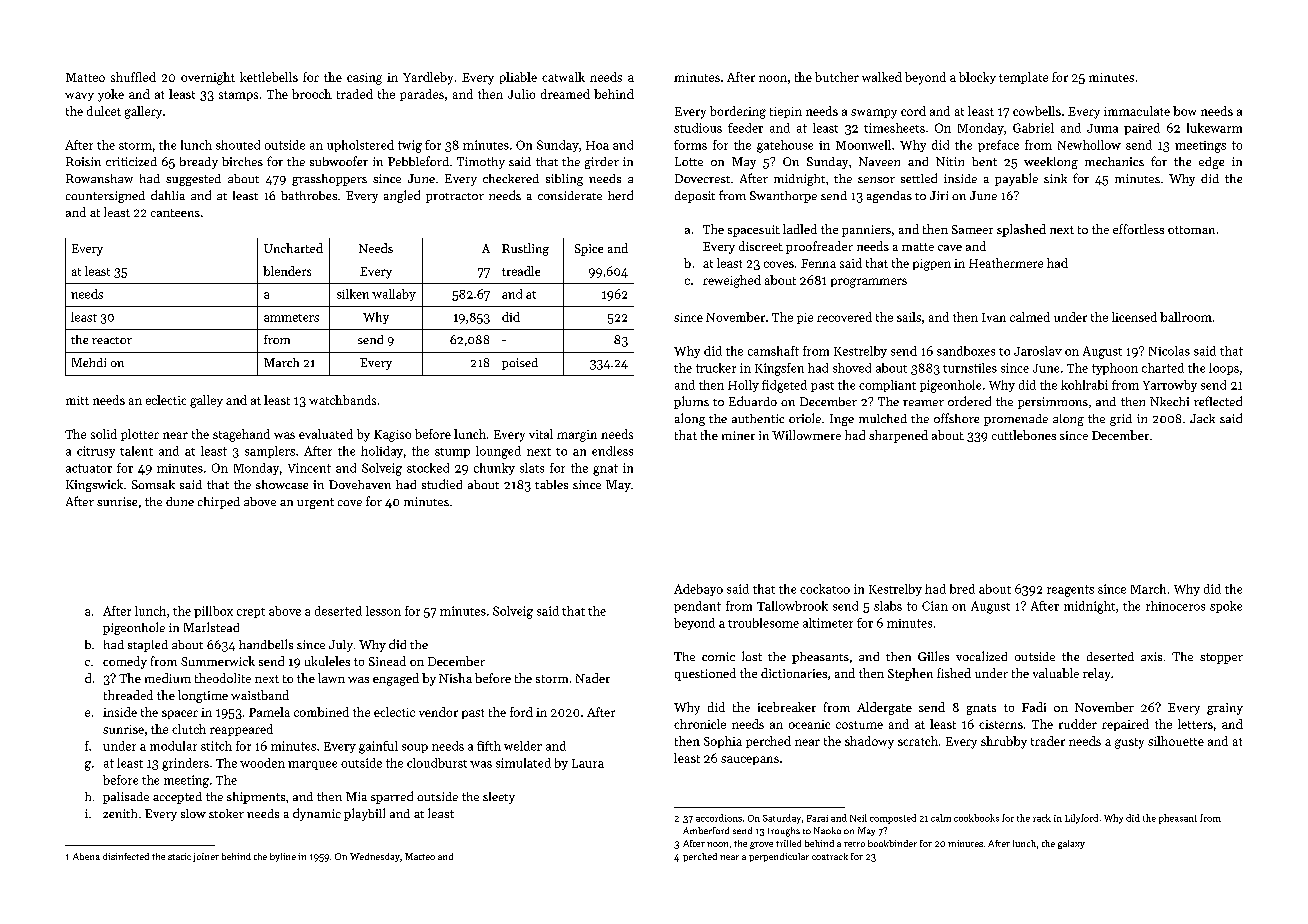 The height and width of the screenshot is (924, 1308). Describe the element at coordinates (779, 857) in the screenshot. I see `perpendicular` at that location.
